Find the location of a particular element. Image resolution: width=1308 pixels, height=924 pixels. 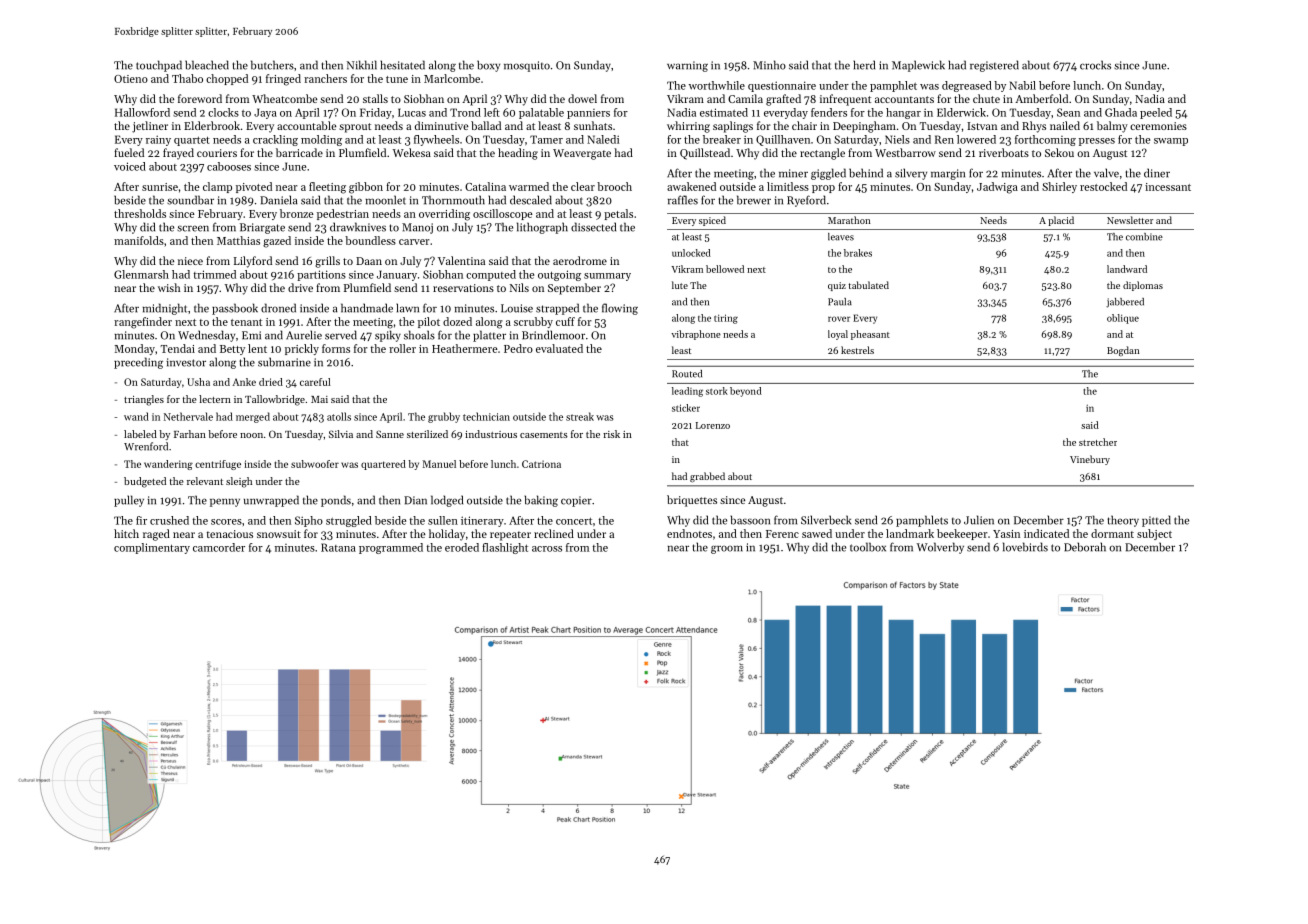

Daan is located at coordinates (369, 261).
